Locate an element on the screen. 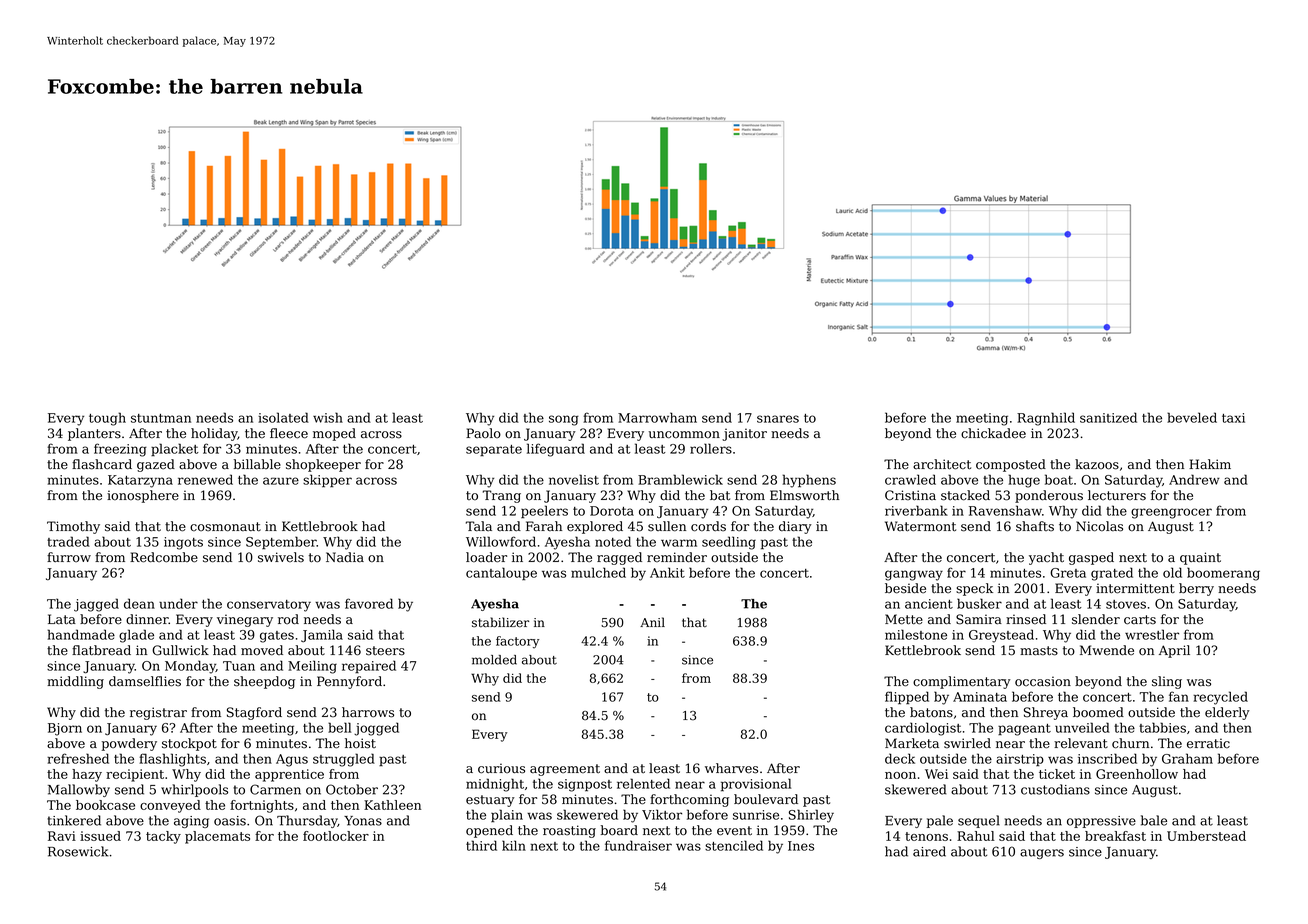  tough is located at coordinates (107, 419).
